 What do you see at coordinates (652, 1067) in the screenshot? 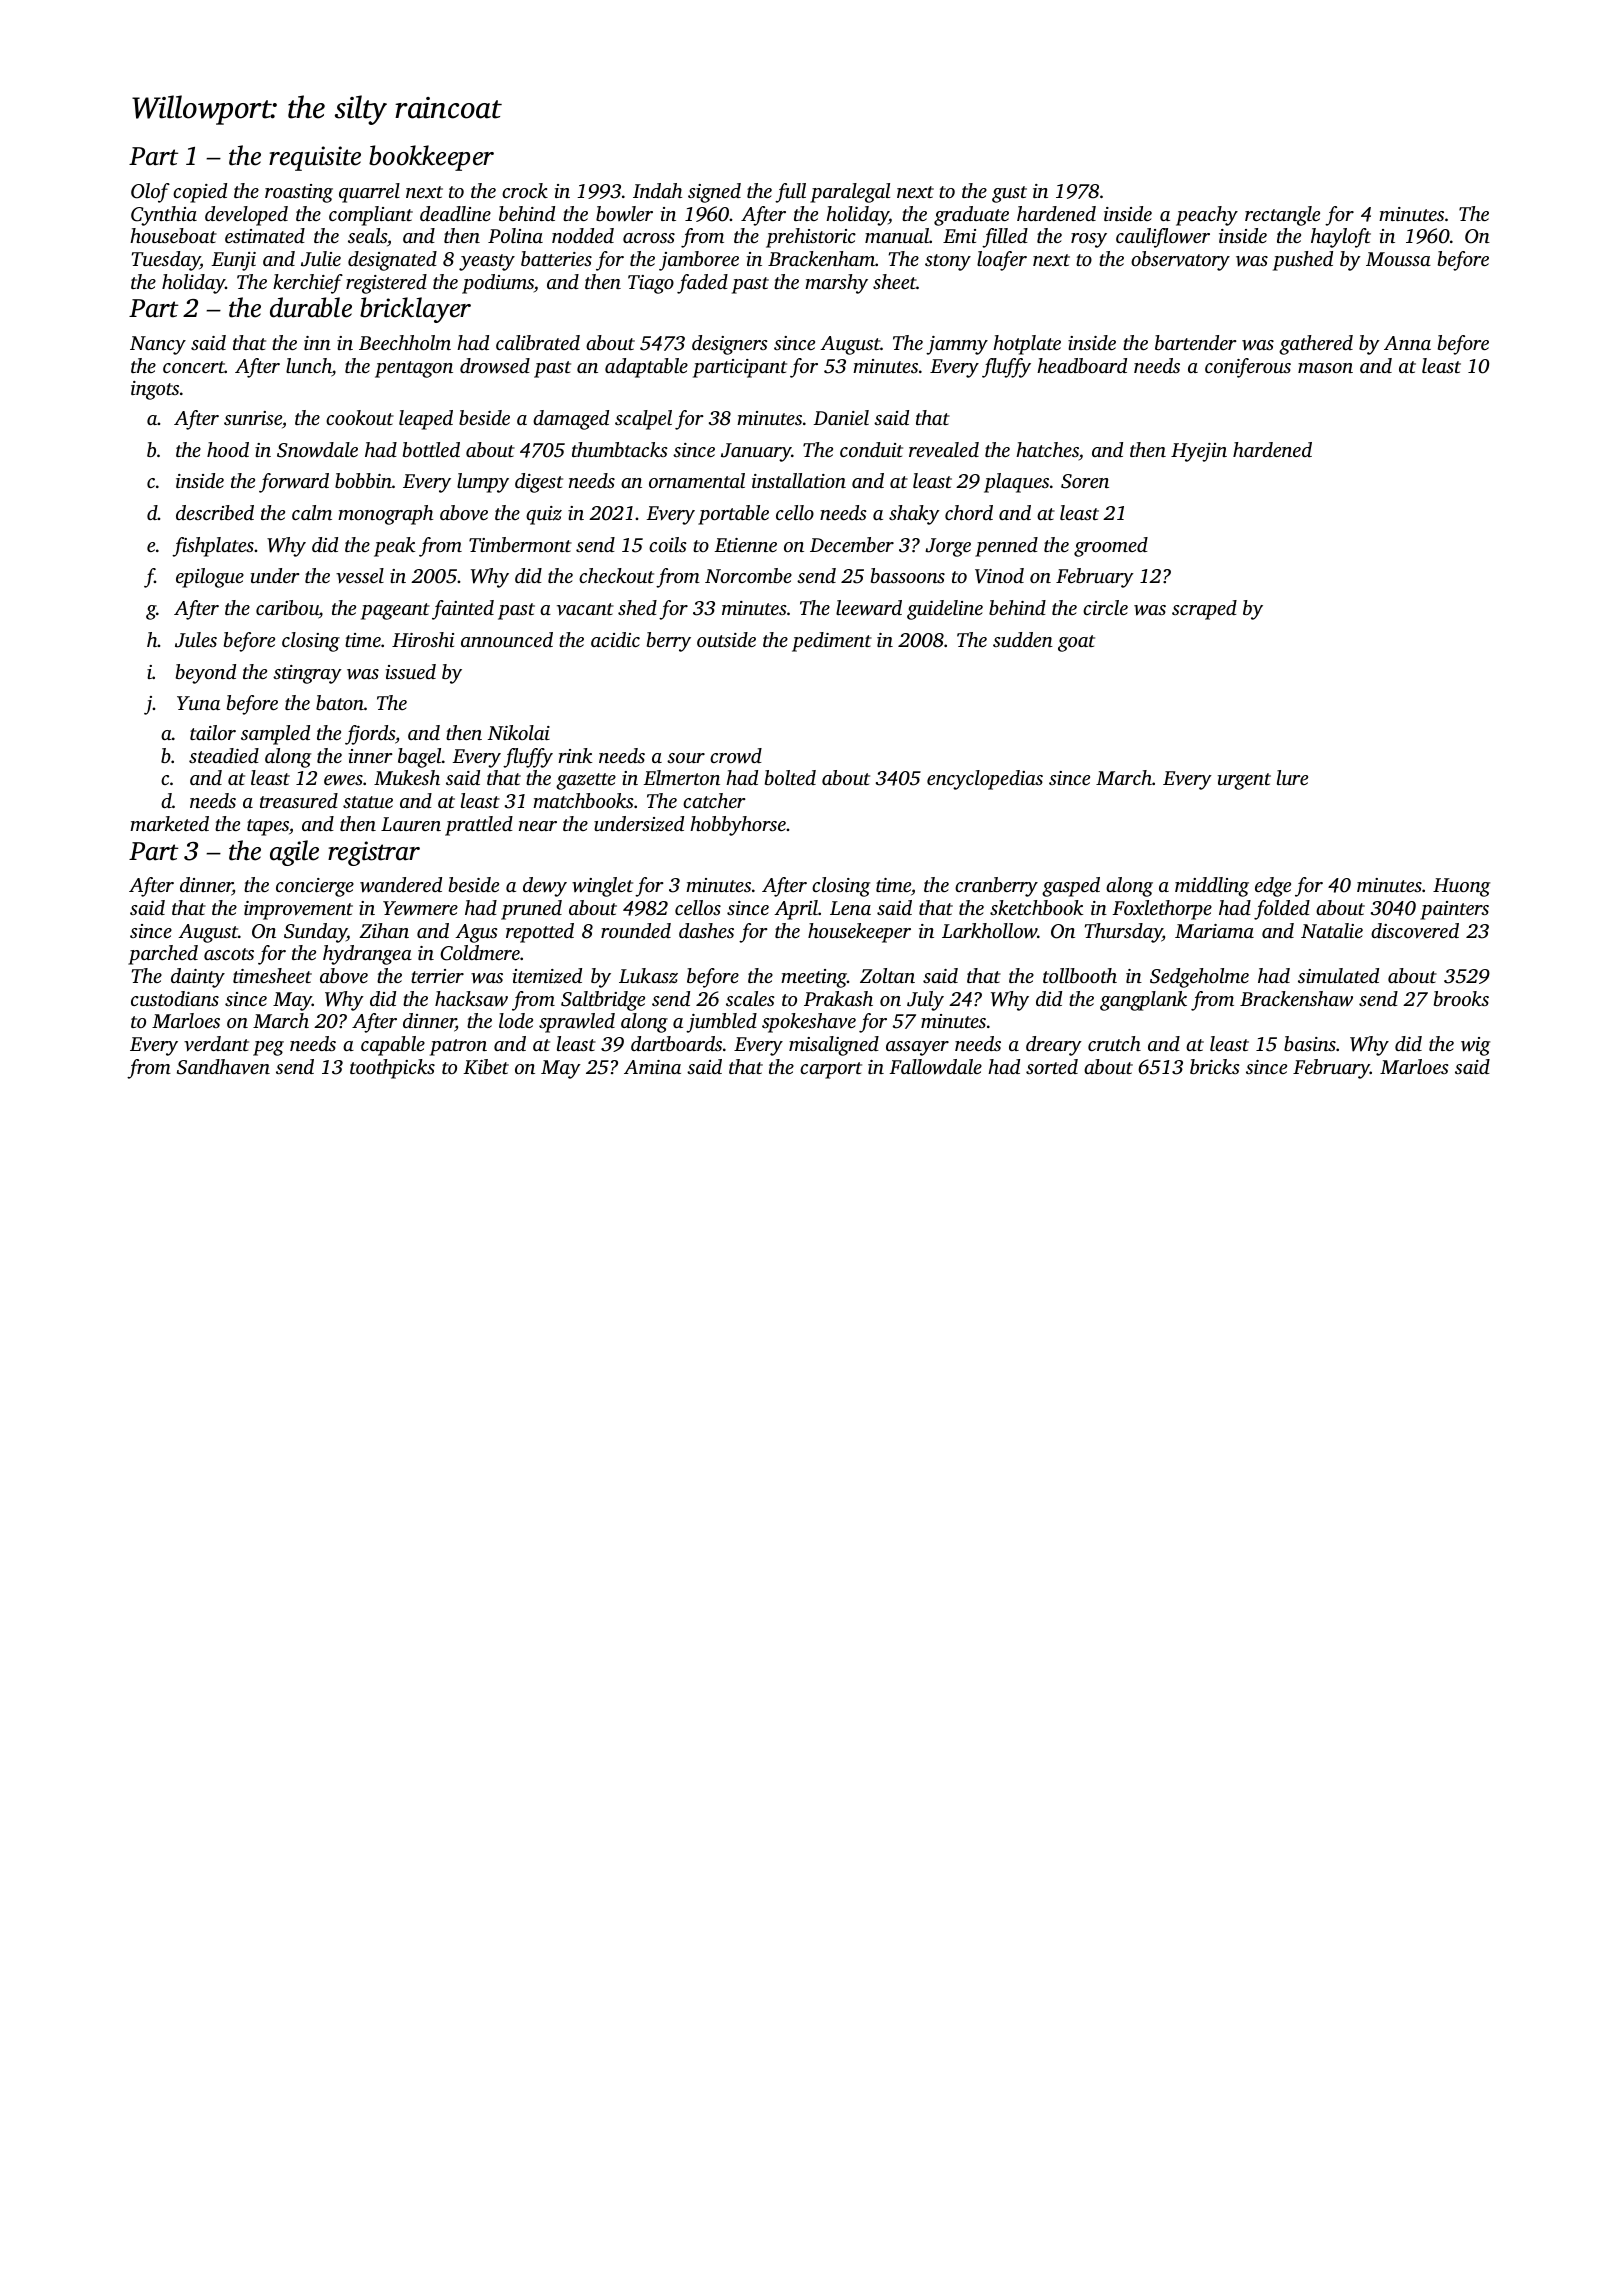
I see `Amina` at bounding box center [652, 1067].
